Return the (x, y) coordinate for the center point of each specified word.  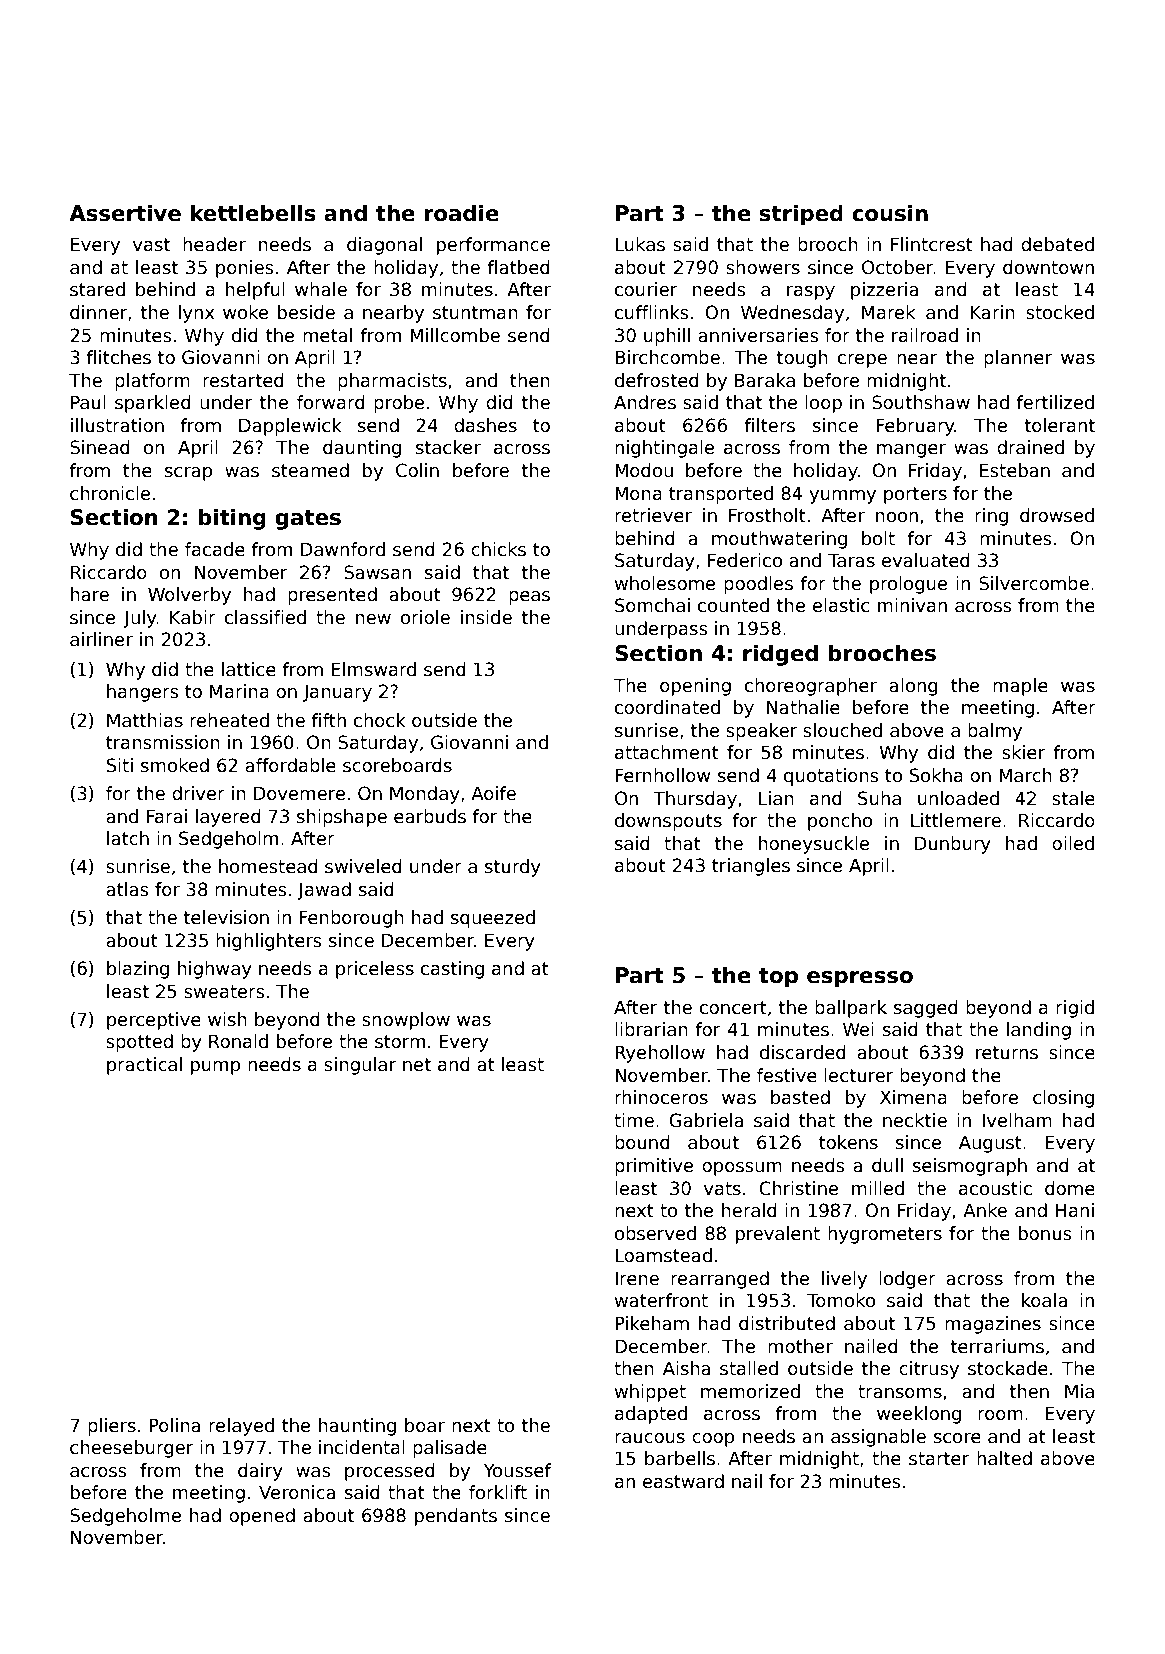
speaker (761, 732)
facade (215, 549)
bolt (878, 538)
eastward (683, 1481)
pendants (456, 1517)
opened (262, 1517)
